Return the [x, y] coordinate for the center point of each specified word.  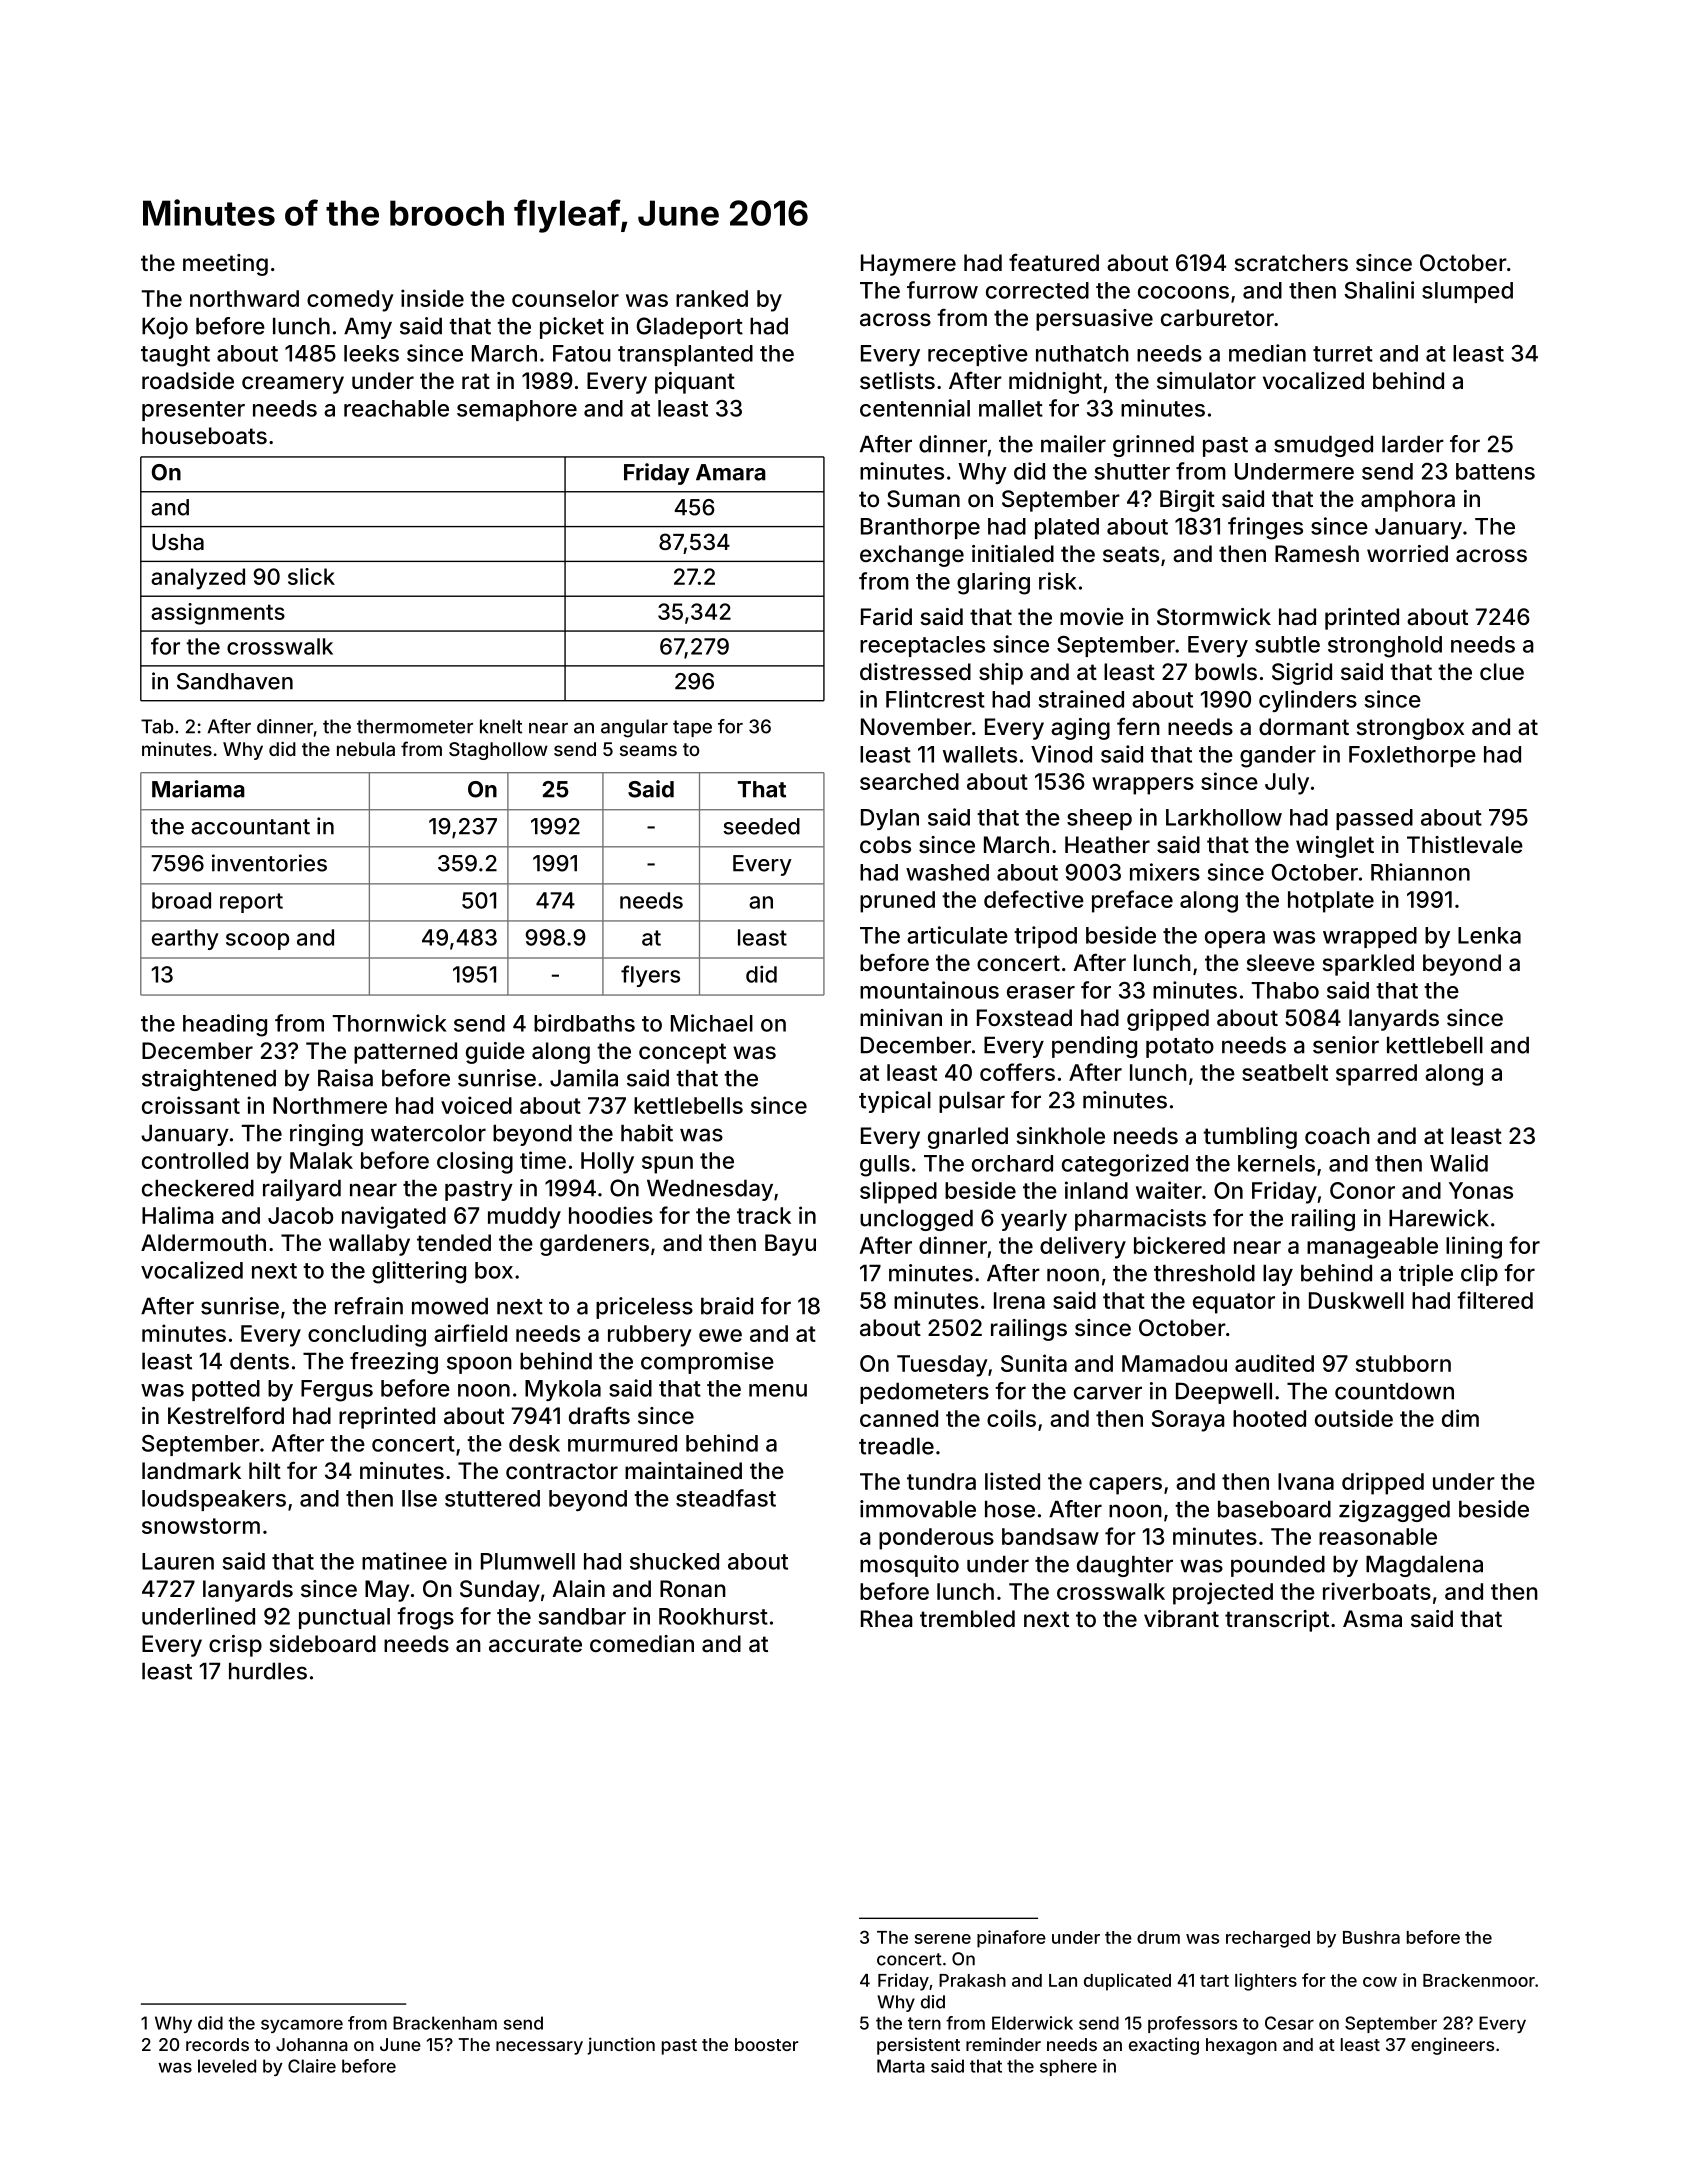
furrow [942, 290]
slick [311, 576]
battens [1495, 471]
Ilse [419, 1498]
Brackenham [445, 2023]
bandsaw [1050, 1536]
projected [1223, 1593]
